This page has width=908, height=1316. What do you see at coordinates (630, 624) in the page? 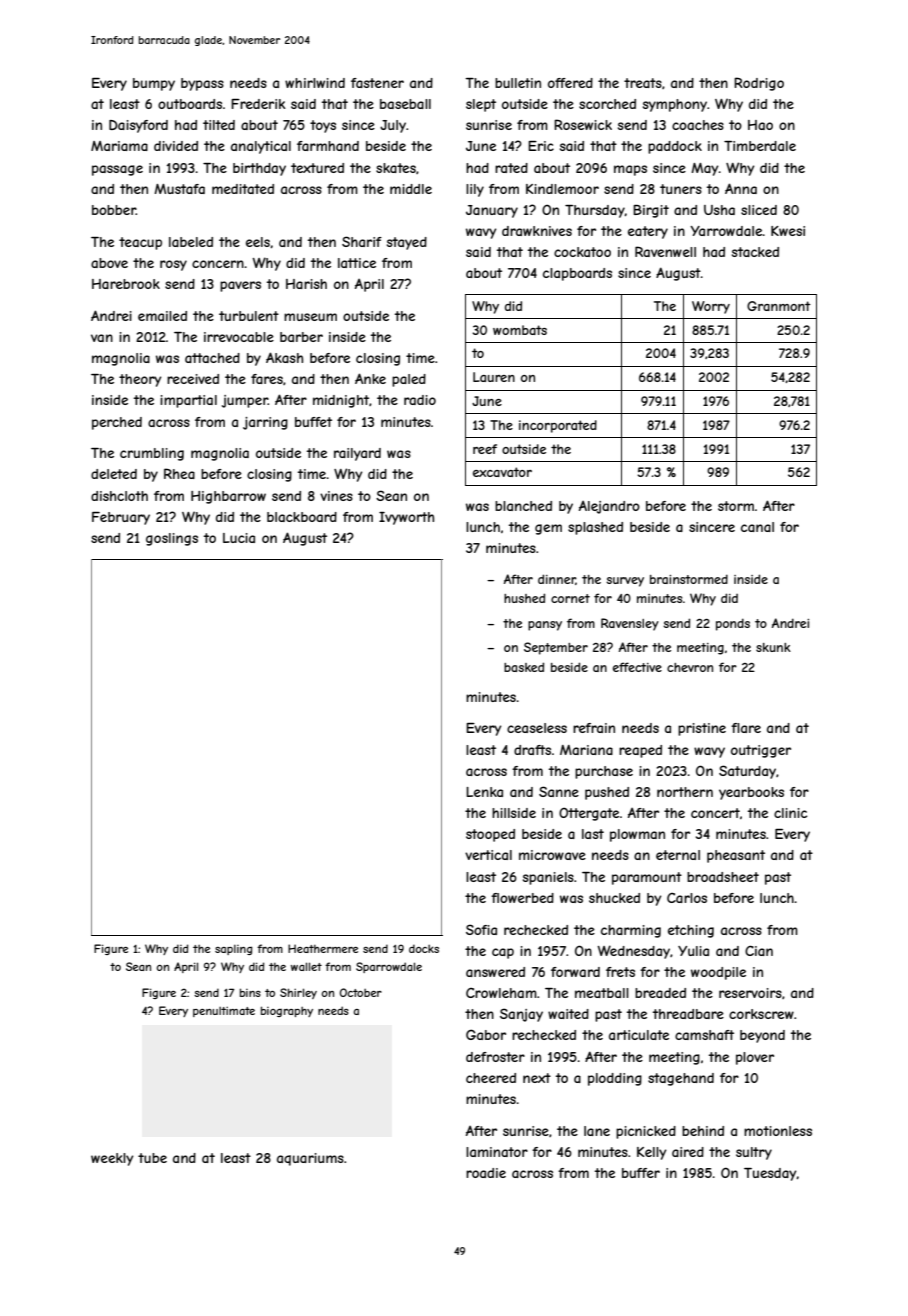
I see `Ravensley` at bounding box center [630, 624].
